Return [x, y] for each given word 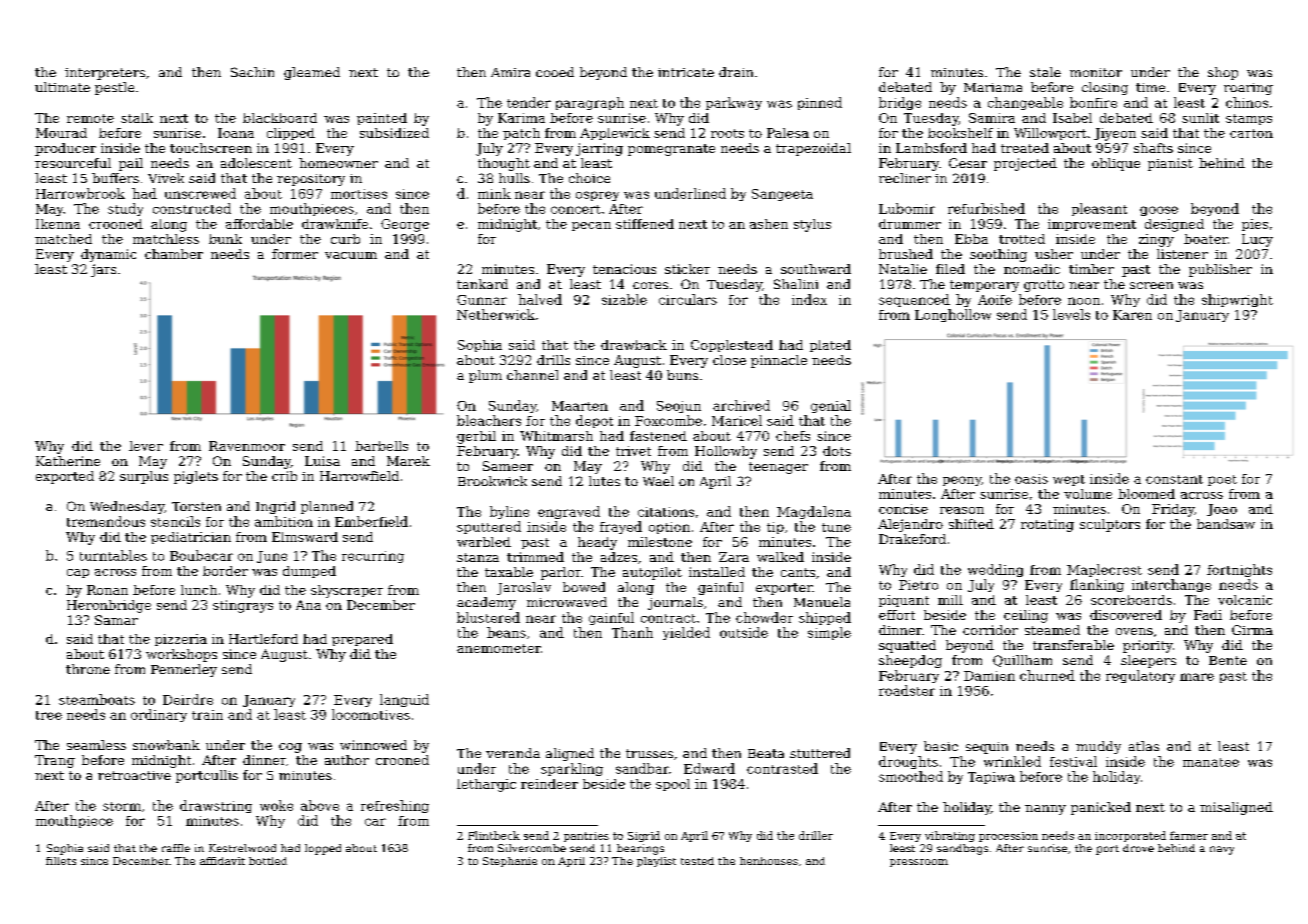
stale [1045, 72]
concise [903, 509]
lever [146, 446]
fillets [61, 861]
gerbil [476, 437]
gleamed [312, 73]
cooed [555, 72]
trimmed [535, 557]
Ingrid [275, 507]
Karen [1132, 315]
